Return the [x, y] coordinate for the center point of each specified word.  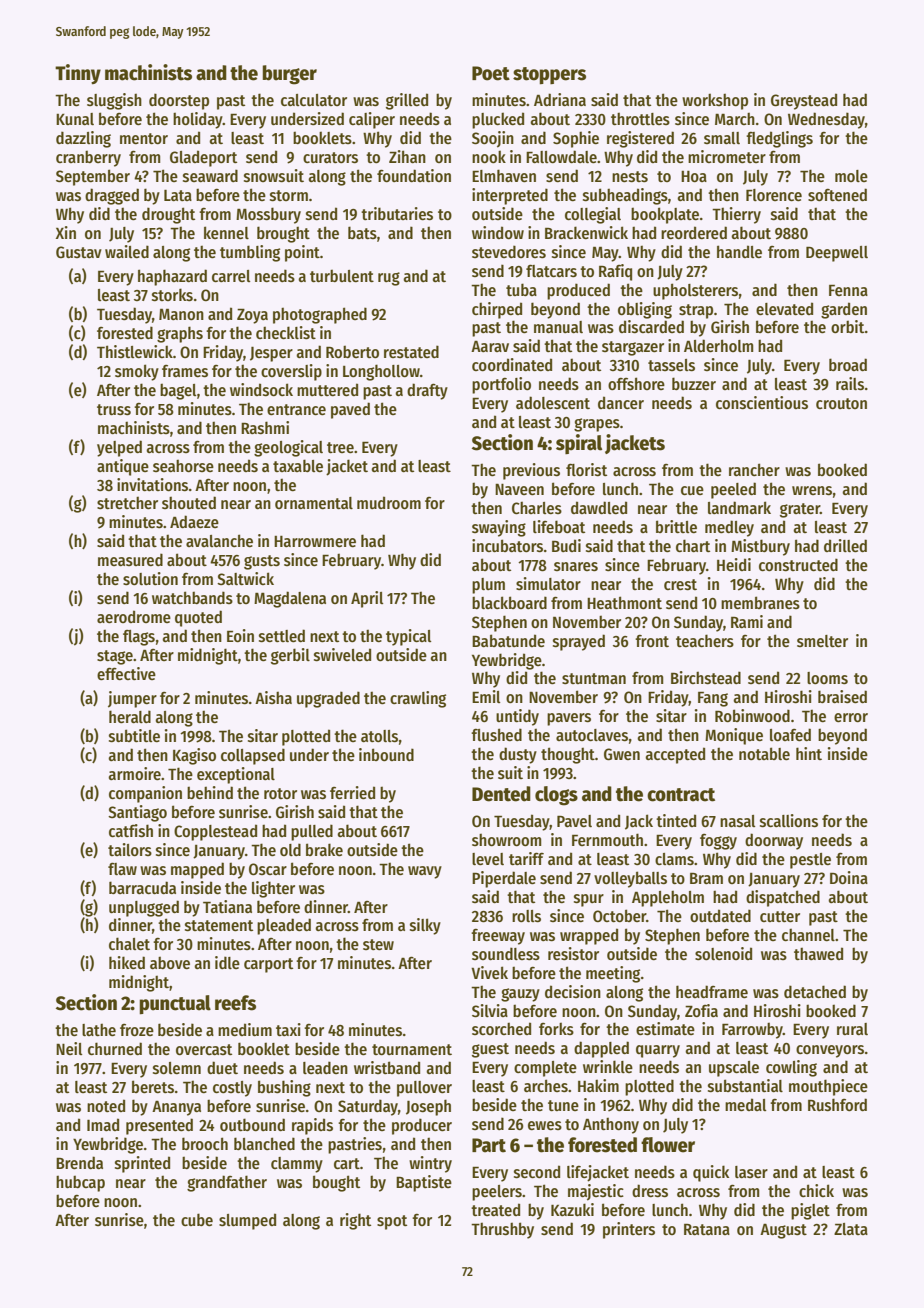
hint [809, 753]
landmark [739, 507]
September [93, 177]
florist [586, 470]
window [498, 232]
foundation [414, 175]
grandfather [227, 1183]
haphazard [172, 277]
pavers [569, 719]
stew [378, 945]
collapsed [253, 756]
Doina [849, 877]
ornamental [314, 503]
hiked [127, 963]
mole [851, 176]
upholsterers [695, 291]
